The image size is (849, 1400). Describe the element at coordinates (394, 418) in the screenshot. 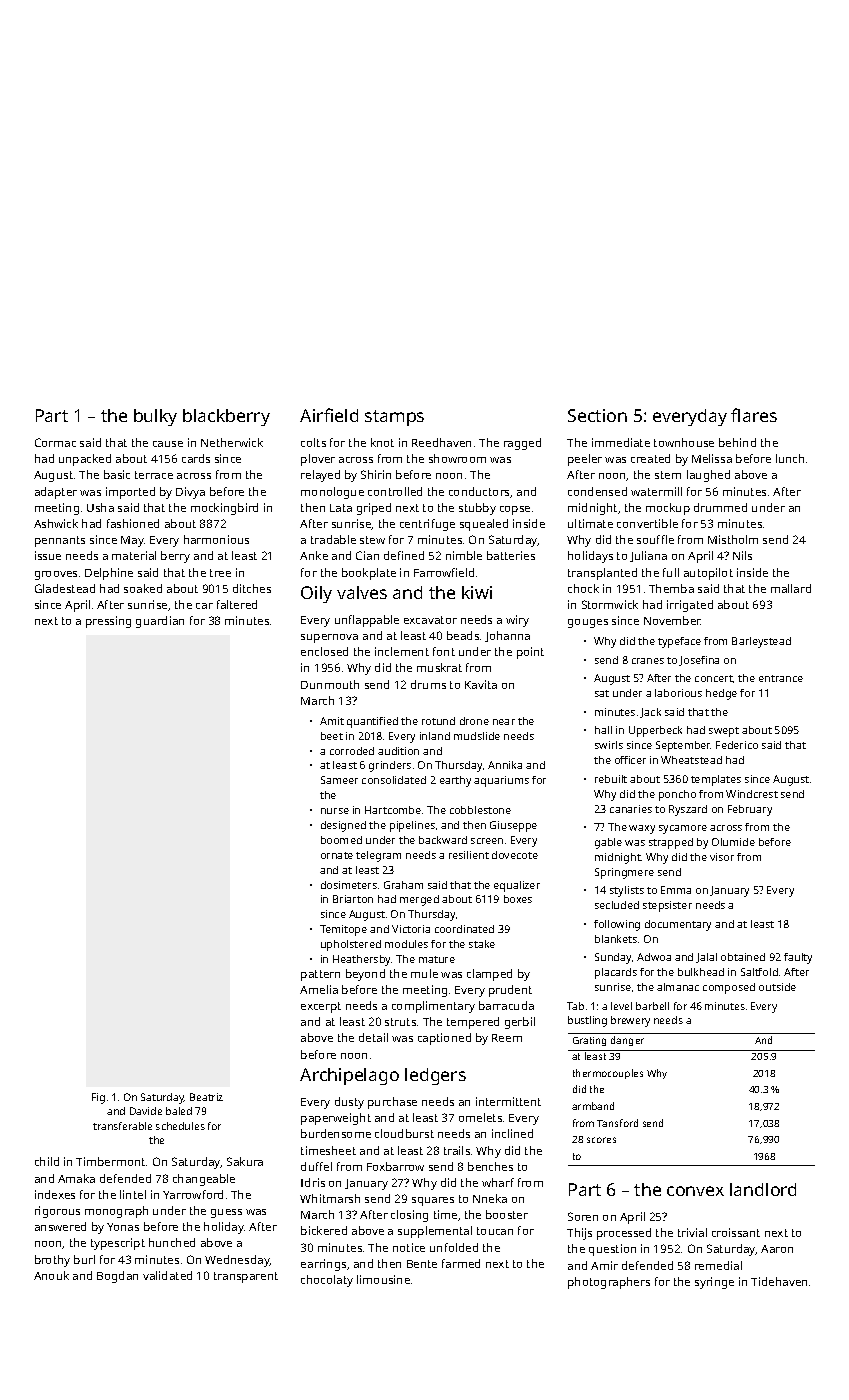

I see `stamps` at that location.
